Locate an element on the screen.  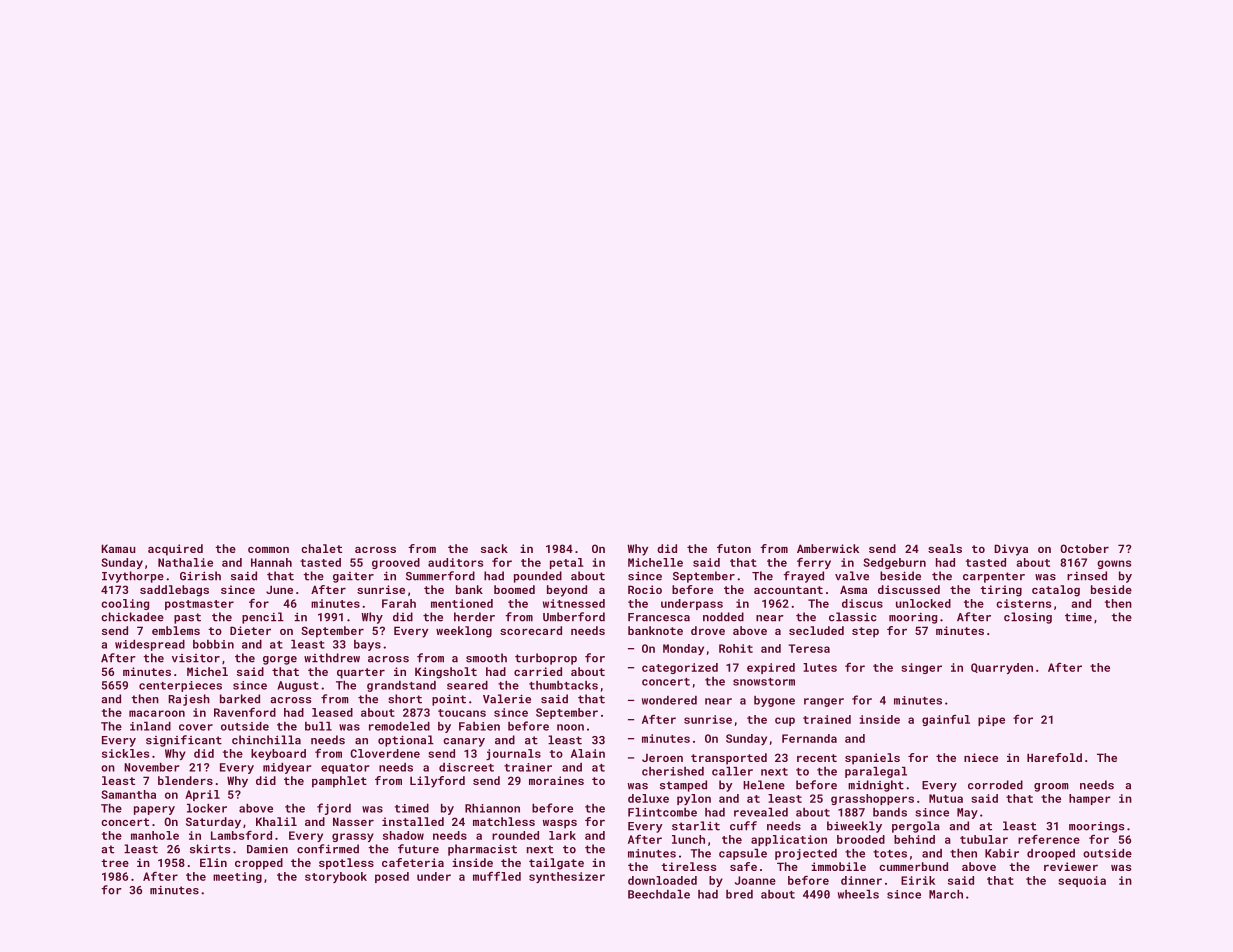
sack is located at coordinates (494, 548).
